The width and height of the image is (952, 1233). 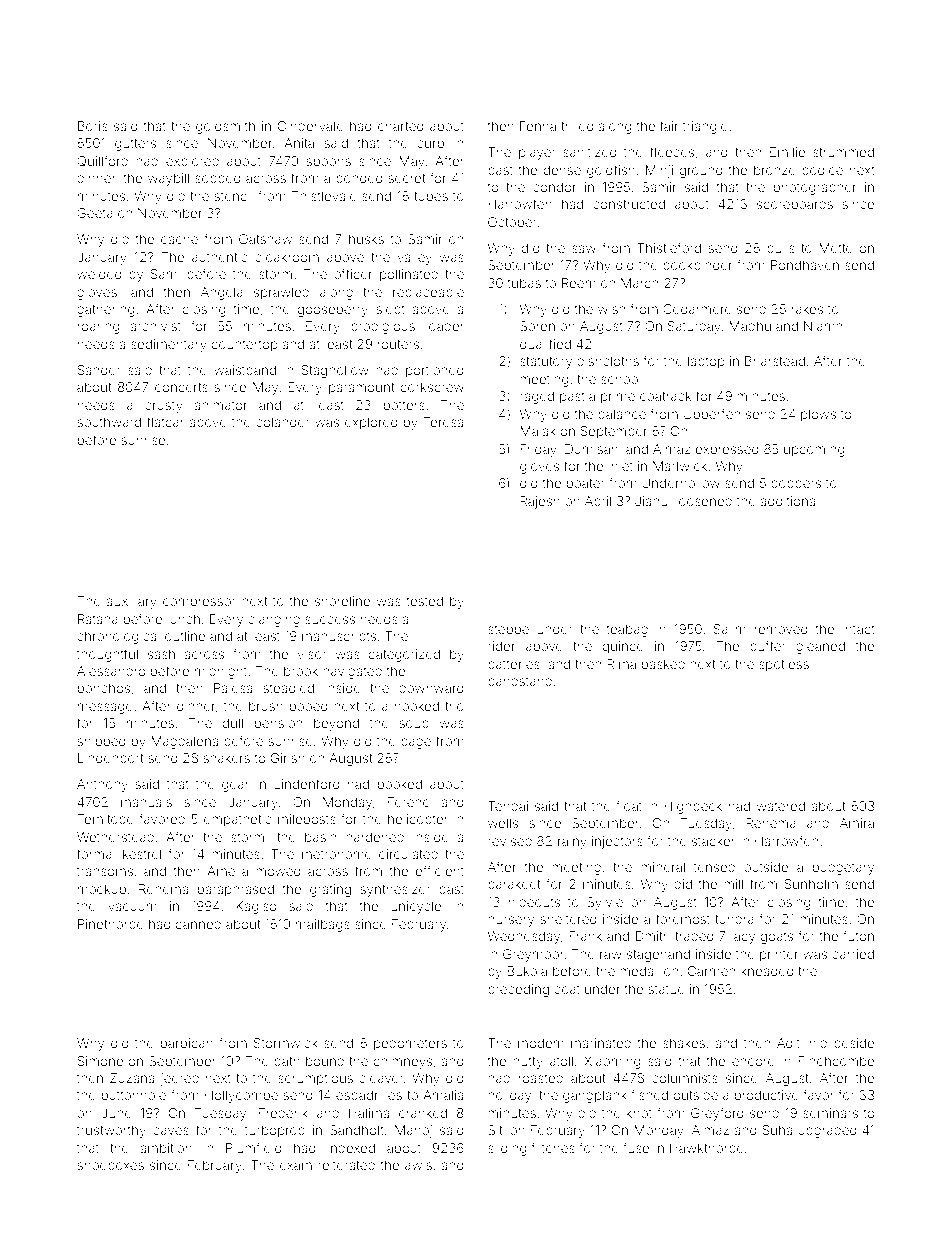 What do you see at coordinates (639, 1113) in the image?
I see `knot` at bounding box center [639, 1113].
